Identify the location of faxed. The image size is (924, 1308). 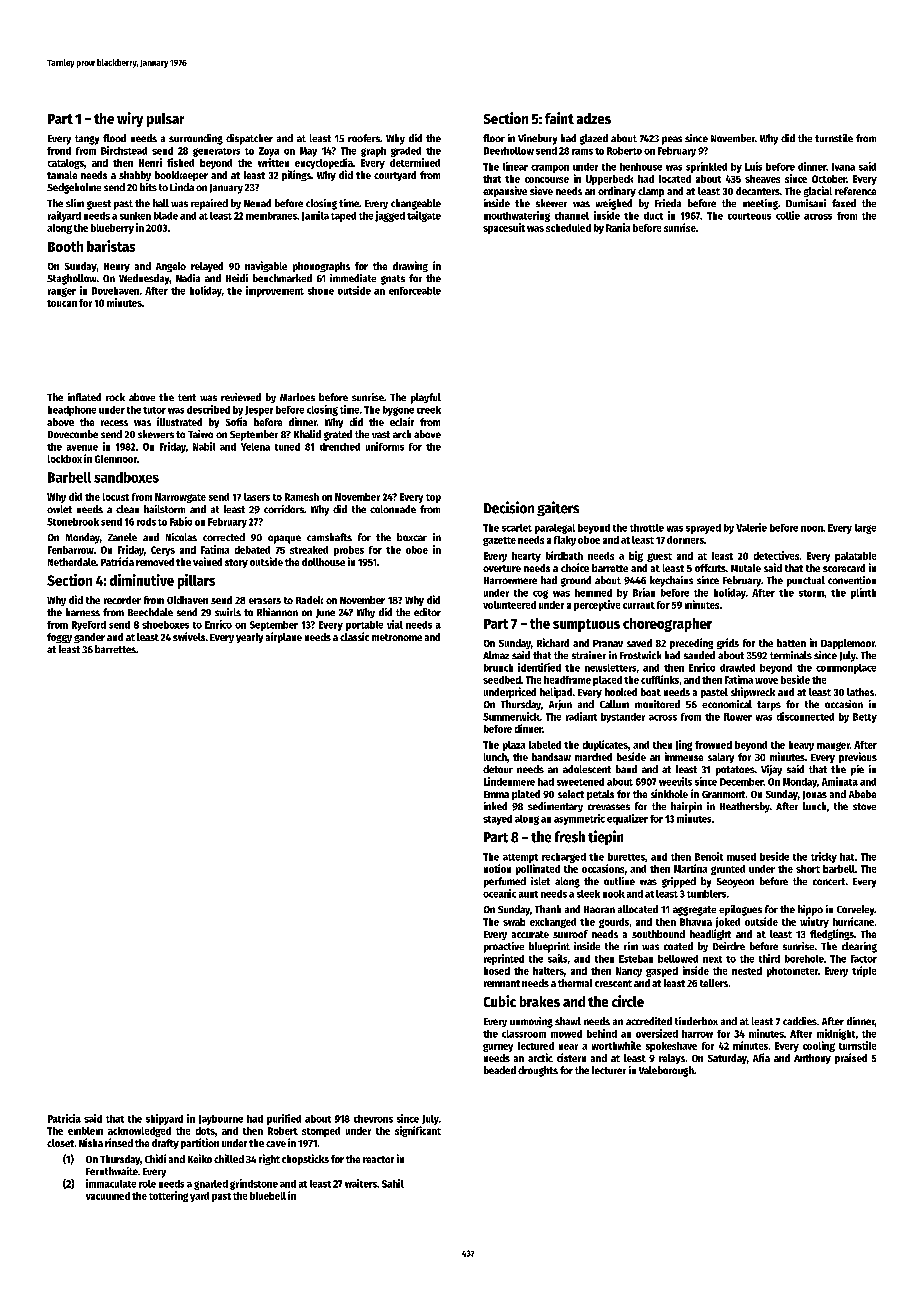
(844, 203).
